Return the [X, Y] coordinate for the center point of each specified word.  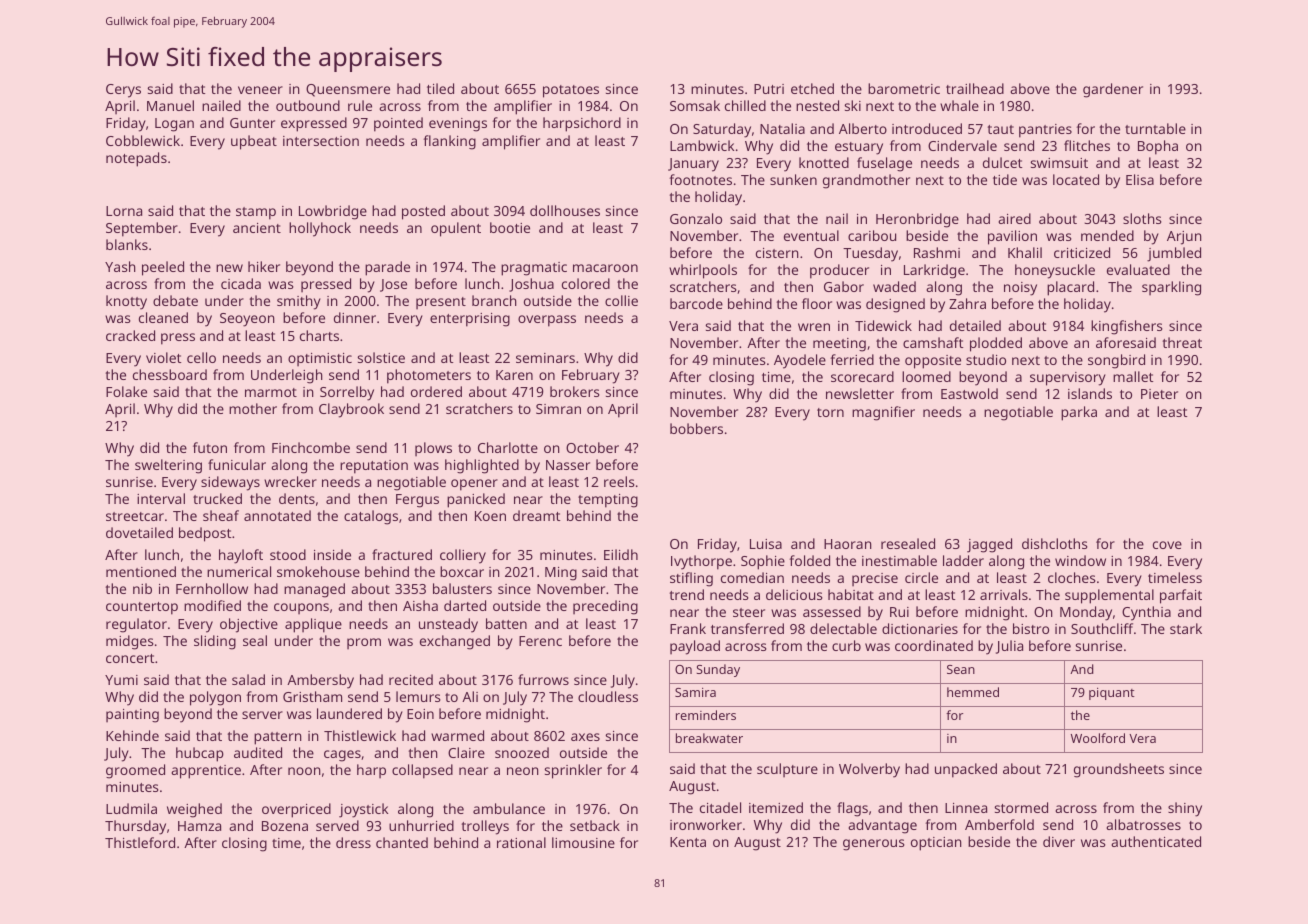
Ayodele [800, 361]
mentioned [141, 571]
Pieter [1159, 394]
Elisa [1140, 179]
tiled [440, 88]
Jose [393, 285]
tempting [608, 501]
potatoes [571, 91]
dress [353, 842]
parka [1079, 413]
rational [521, 842]
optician [936, 844]
